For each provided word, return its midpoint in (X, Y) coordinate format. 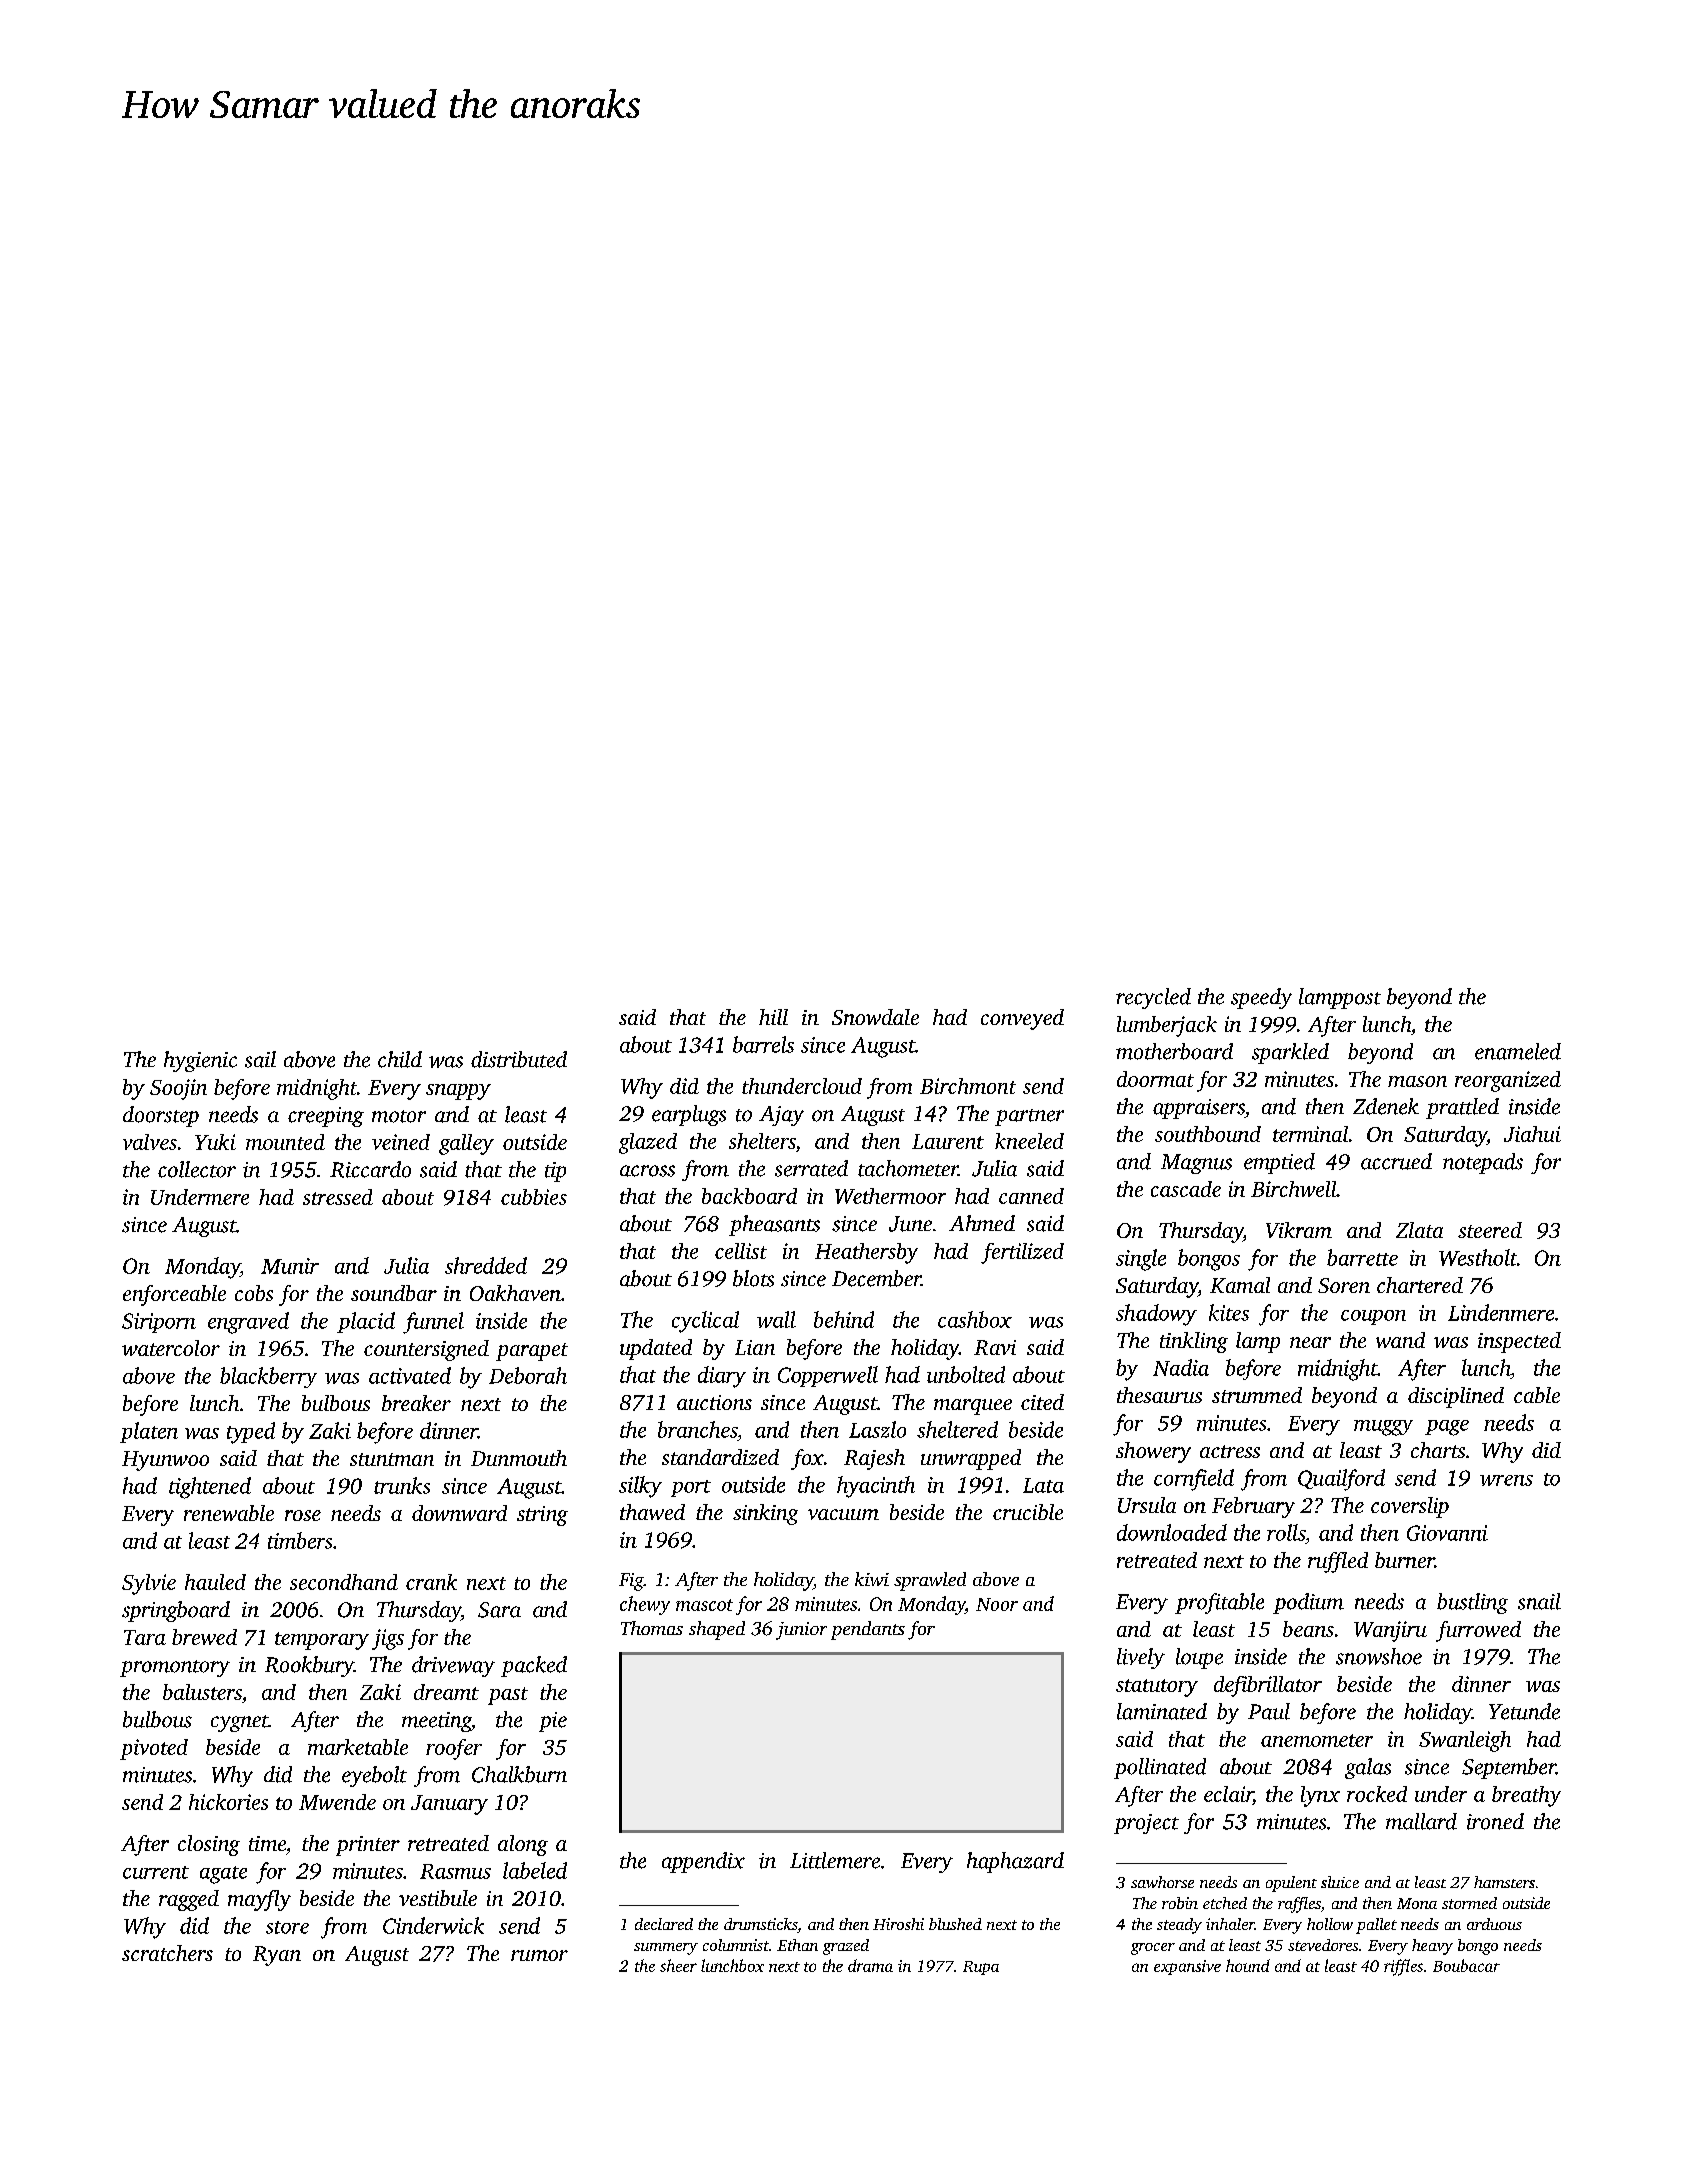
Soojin (178, 1089)
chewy (645, 1605)
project (1146, 1824)
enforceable (174, 1295)
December (876, 1278)
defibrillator (1268, 1686)
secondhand (344, 1582)
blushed (955, 1924)
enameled (1518, 1051)
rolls (1286, 1532)
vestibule (438, 1898)
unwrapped (971, 1459)
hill (773, 1017)
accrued (1396, 1161)
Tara (145, 1637)
